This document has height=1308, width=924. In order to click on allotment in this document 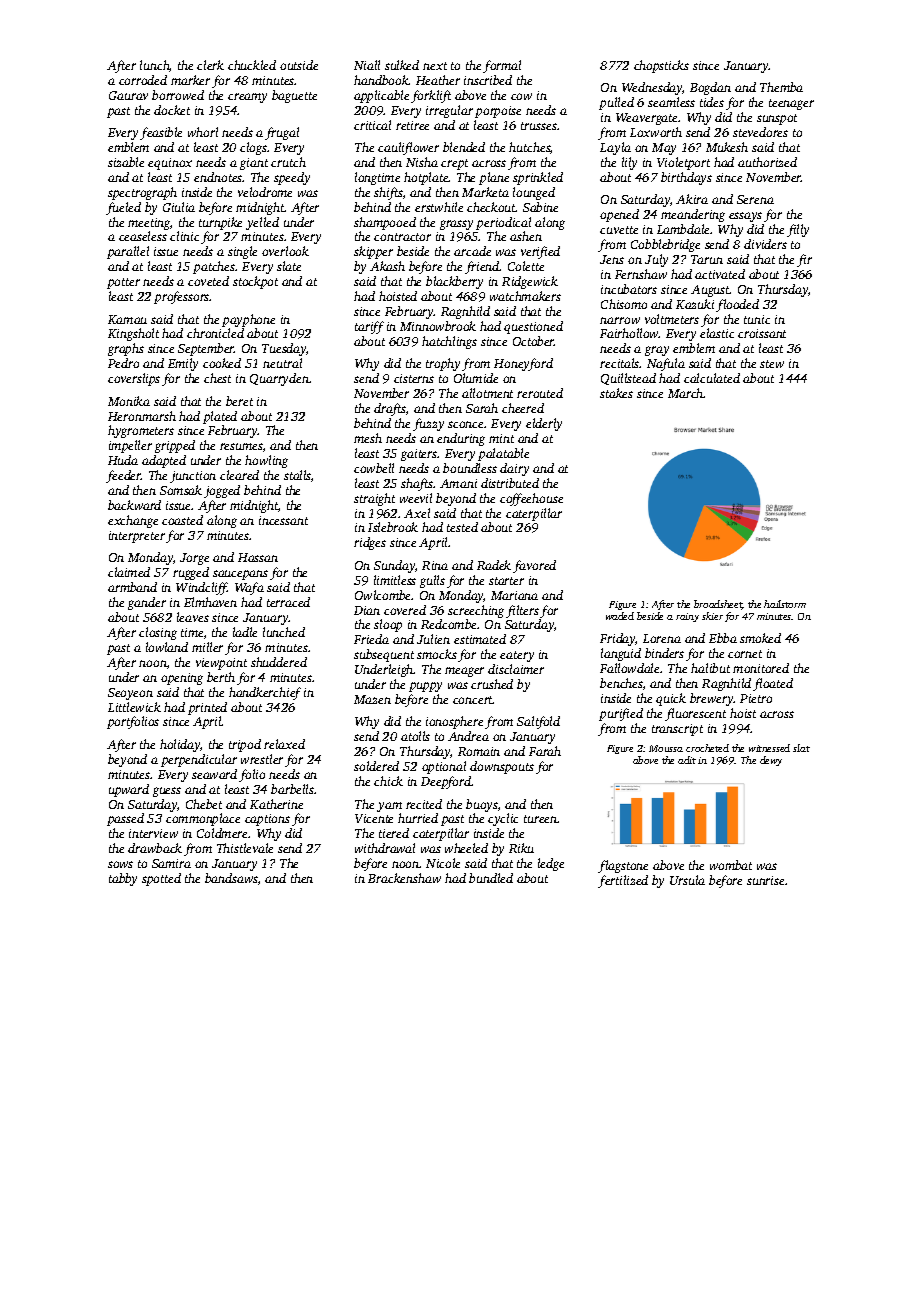, I will do `click(487, 393)`.
